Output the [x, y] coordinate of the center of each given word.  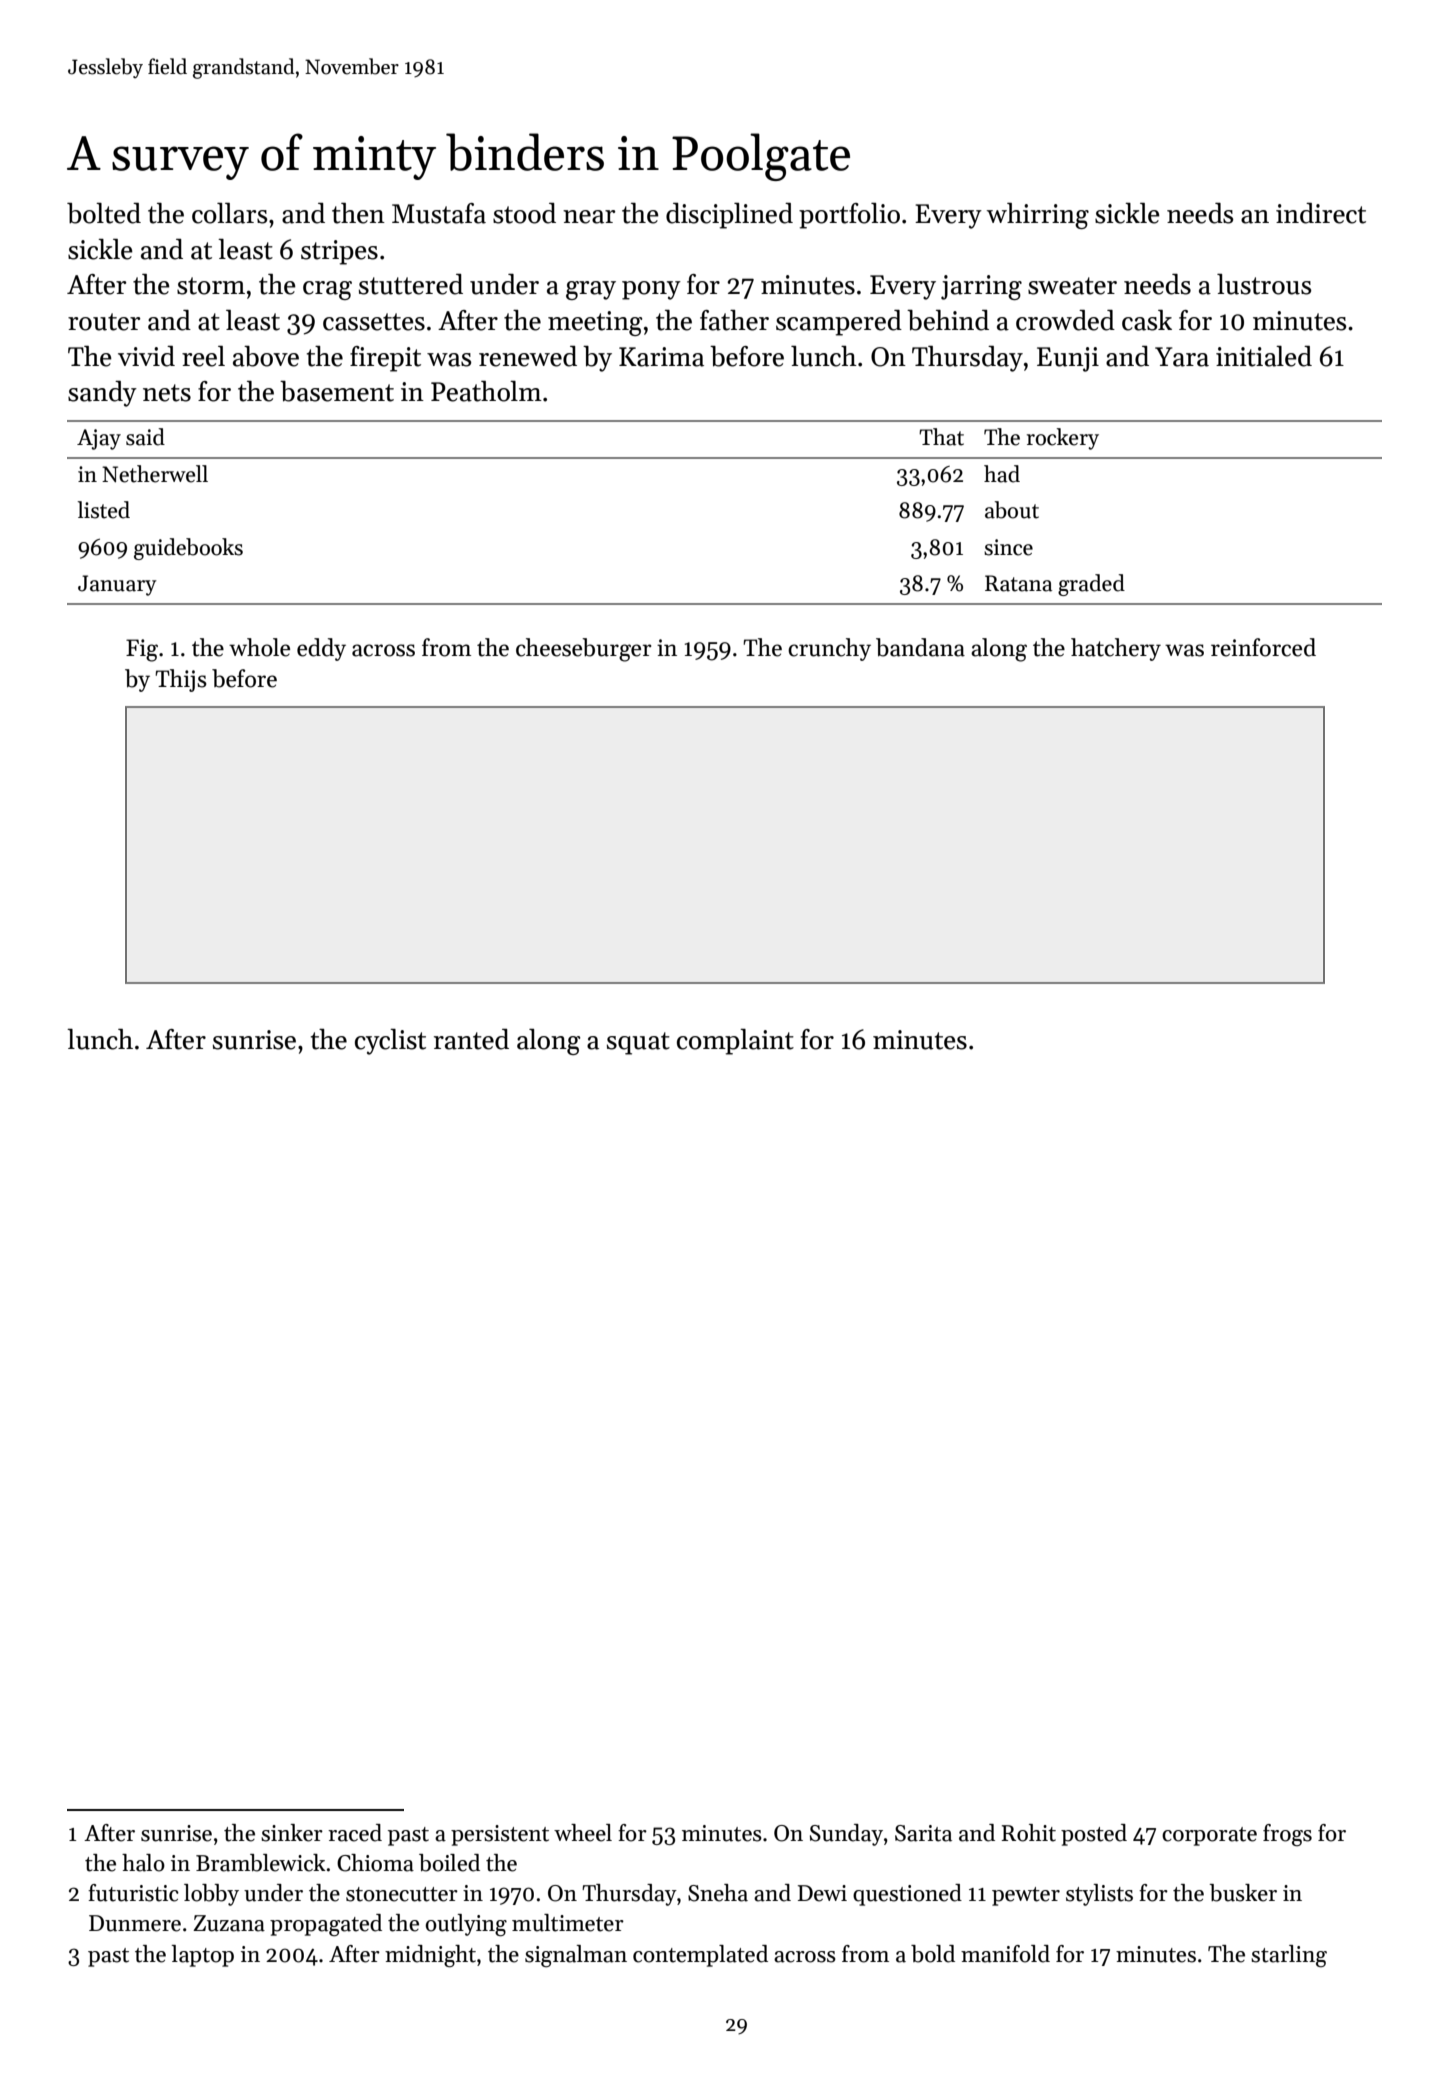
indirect [1321, 213]
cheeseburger [583, 650]
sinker [292, 1833]
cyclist [390, 1042]
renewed [528, 356]
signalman [576, 1956]
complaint [735, 1042]
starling [1289, 1956]
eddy [321, 649]
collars [229, 213]
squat [638, 1043]
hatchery [1116, 649]
